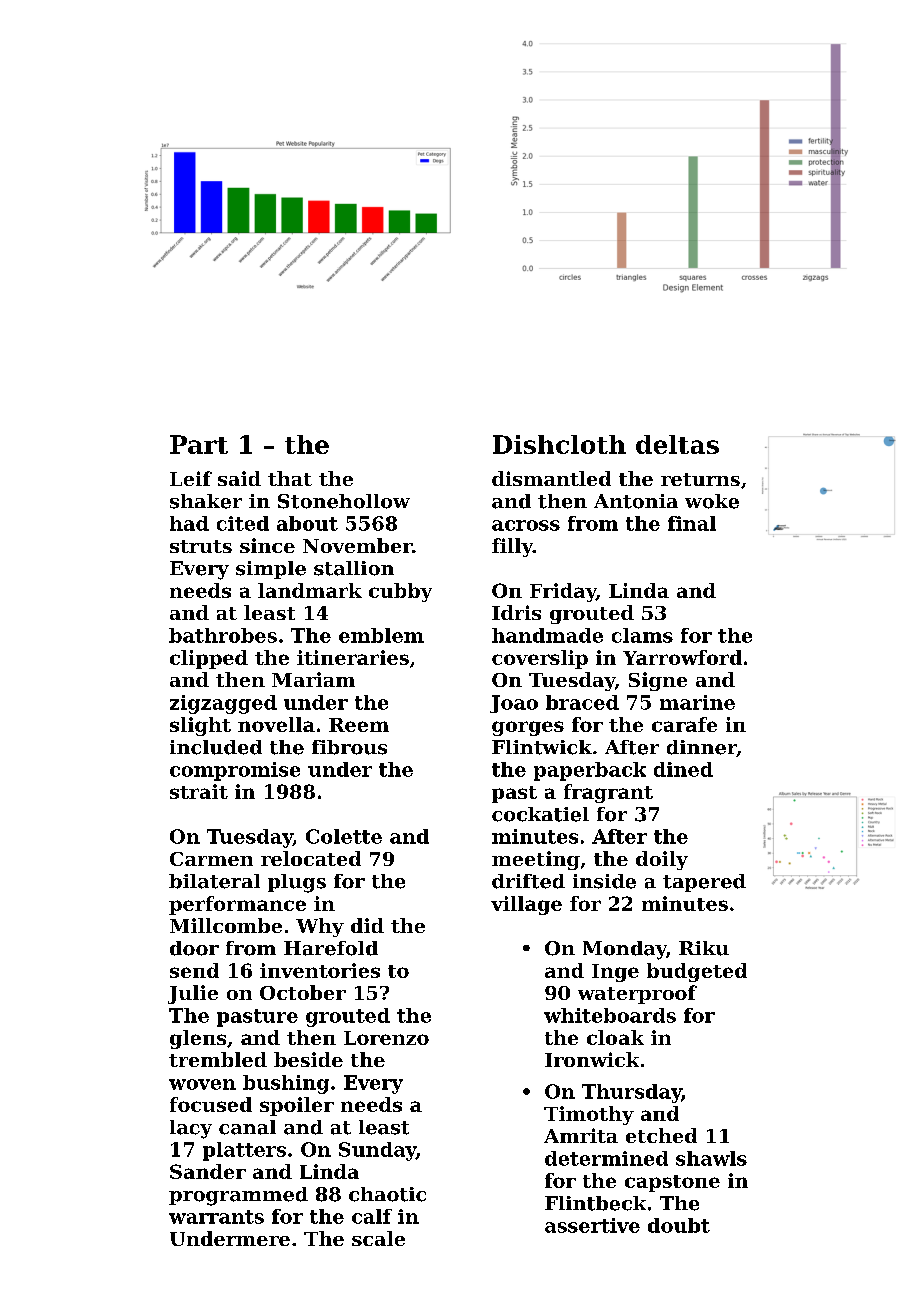 This screenshot has width=924, height=1311. What do you see at coordinates (679, 1225) in the screenshot?
I see `doubt` at bounding box center [679, 1225].
